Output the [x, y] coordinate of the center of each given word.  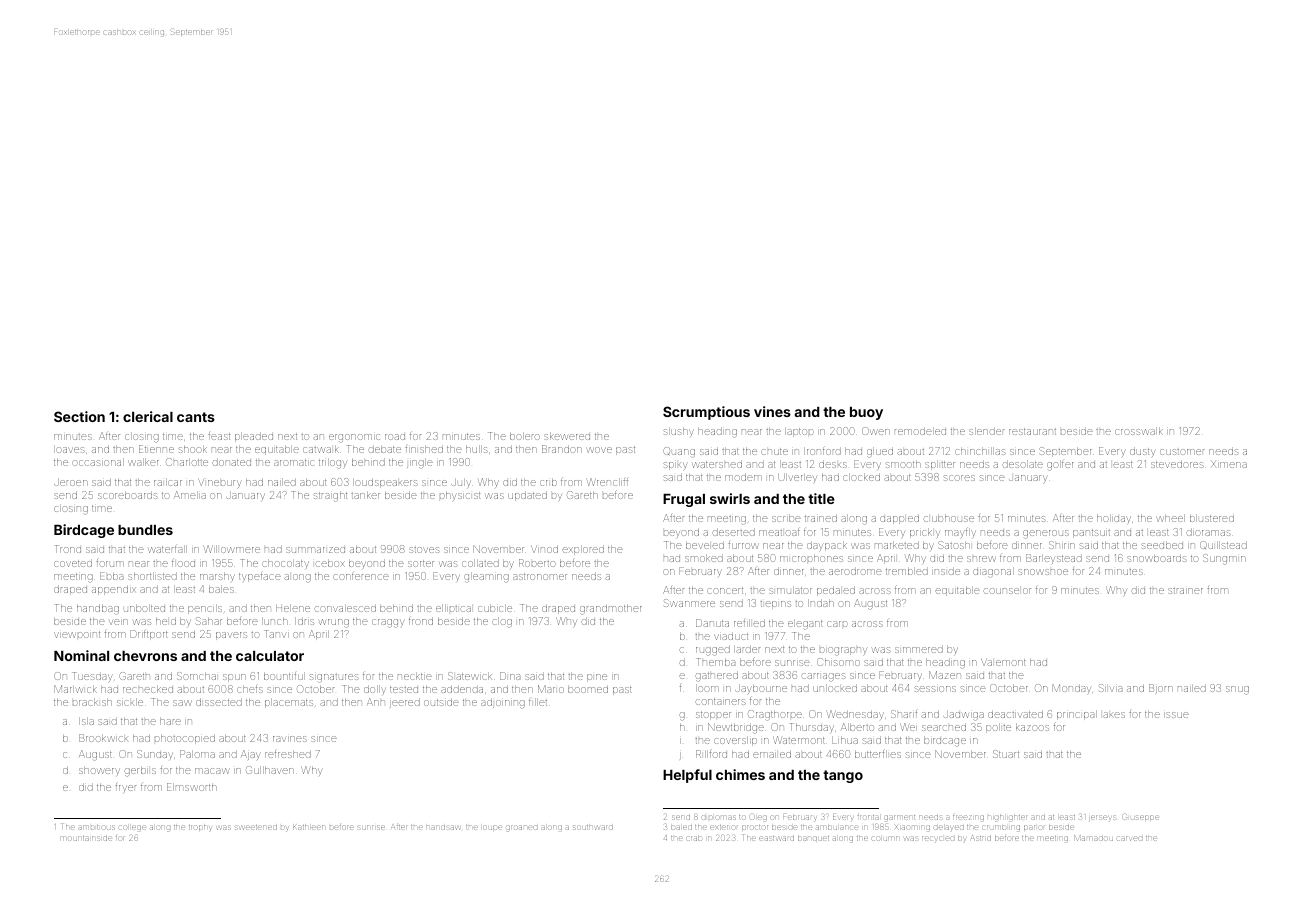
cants [196, 417]
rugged [713, 651]
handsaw [443, 827]
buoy [866, 413]
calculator [270, 656]
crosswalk [1139, 431]
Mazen [945, 675]
